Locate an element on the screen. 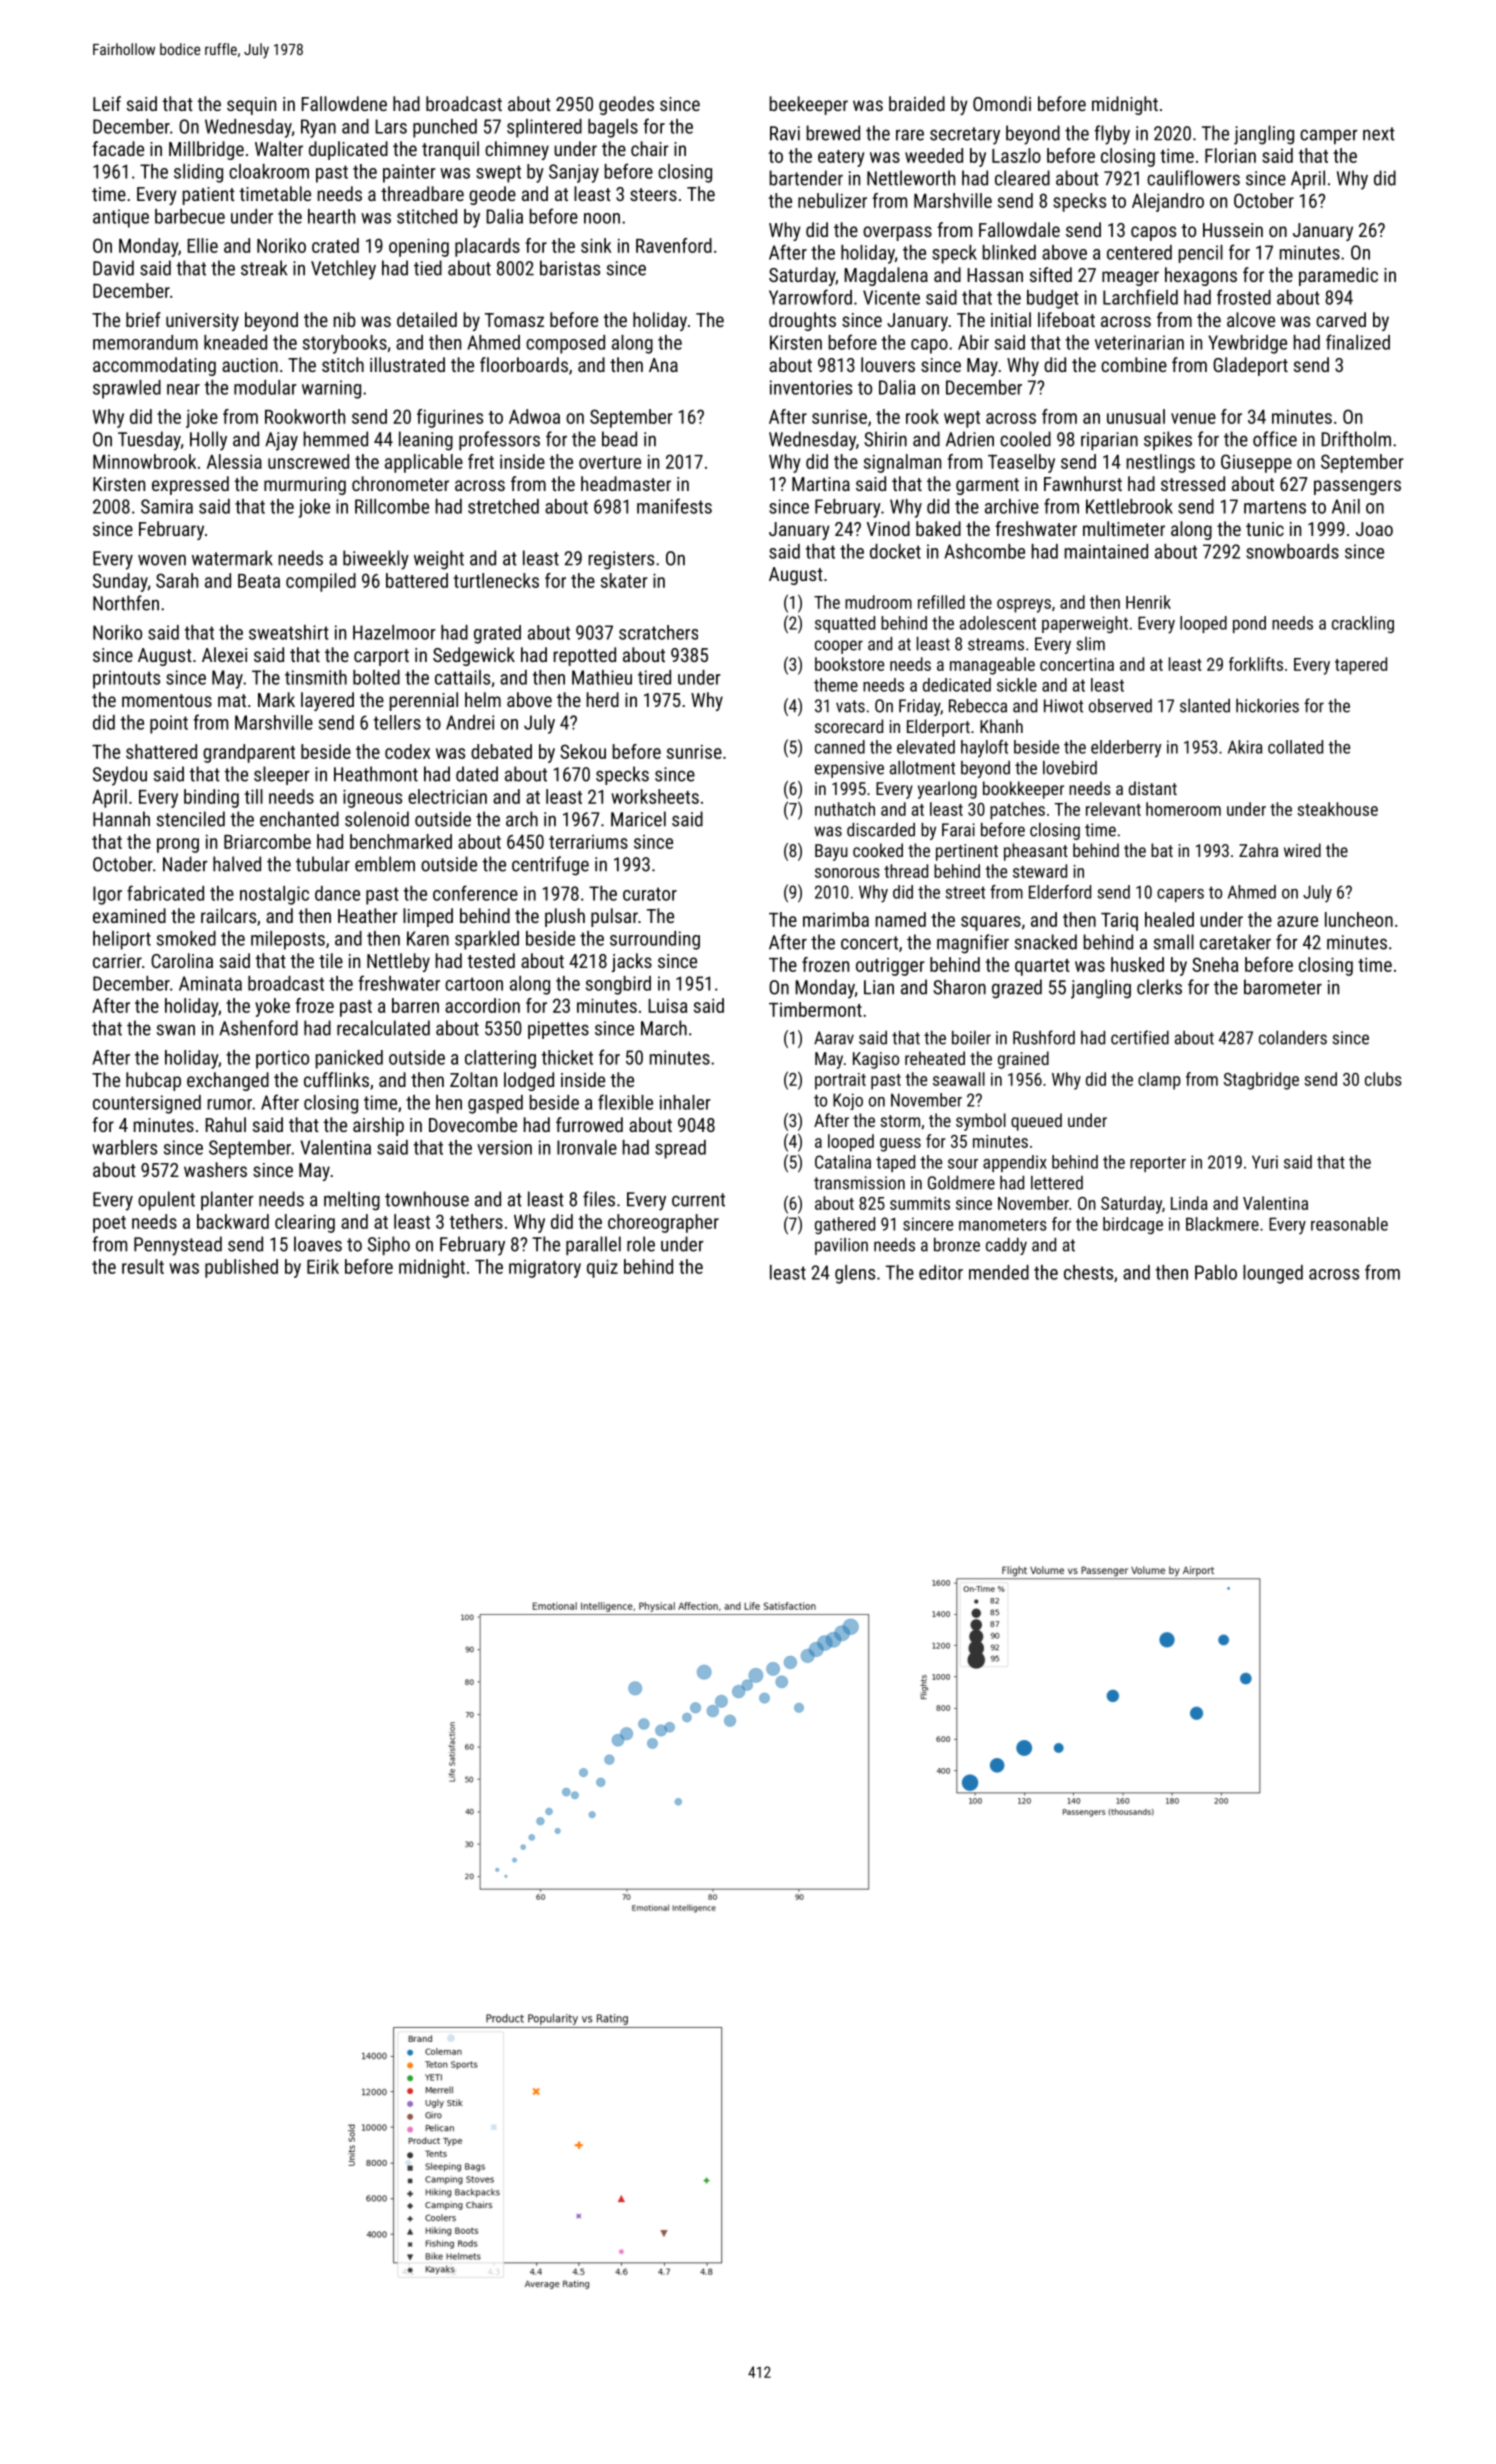 This screenshot has width=1496, height=2464. Luisa is located at coordinates (667, 1005).
